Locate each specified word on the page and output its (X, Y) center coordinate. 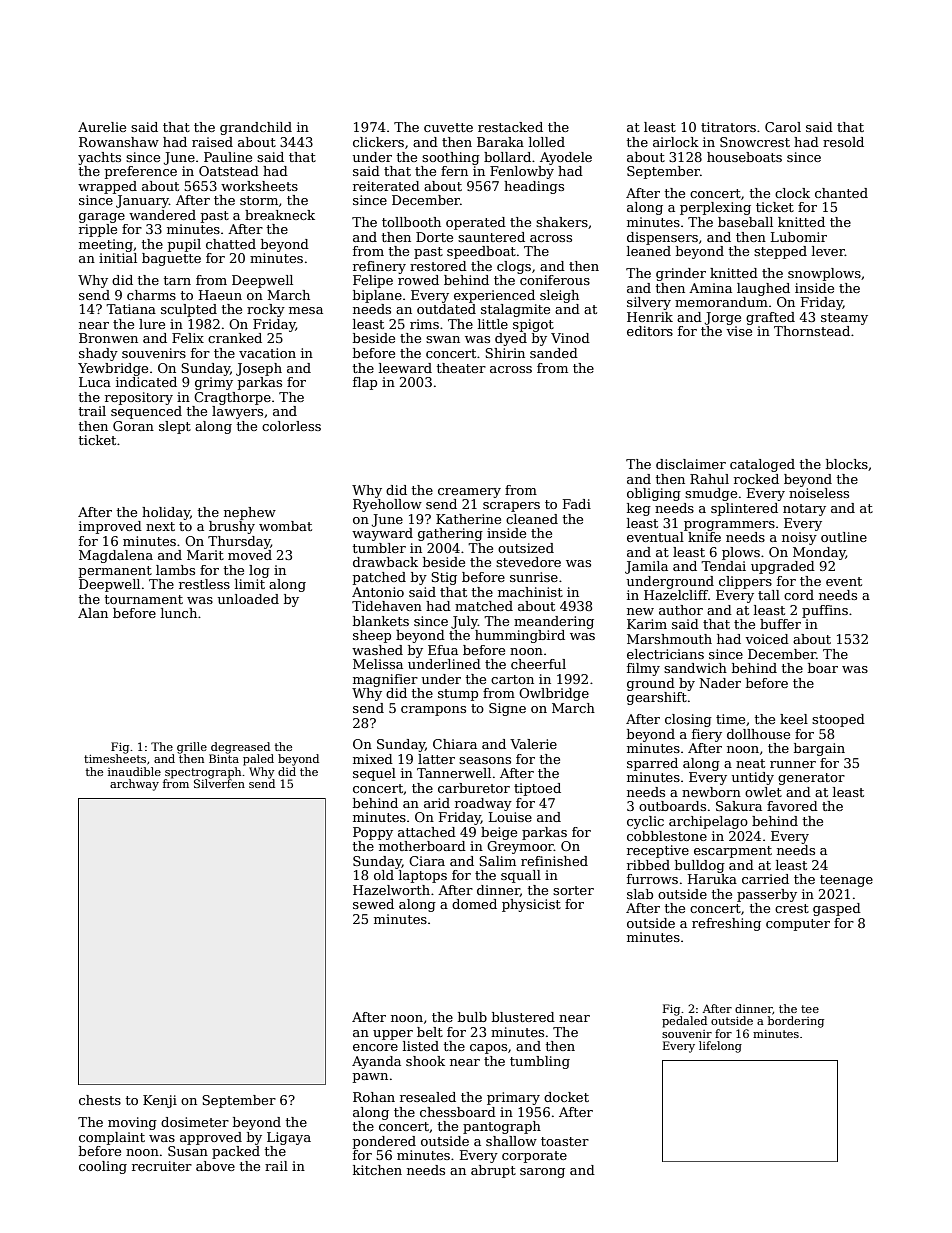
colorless (291, 426)
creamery (469, 493)
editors (650, 331)
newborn (711, 792)
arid (437, 803)
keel (794, 719)
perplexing (715, 208)
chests (100, 1100)
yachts (99, 158)
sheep (372, 636)
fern (454, 171)
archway (134, 785)
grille (192, 748)
